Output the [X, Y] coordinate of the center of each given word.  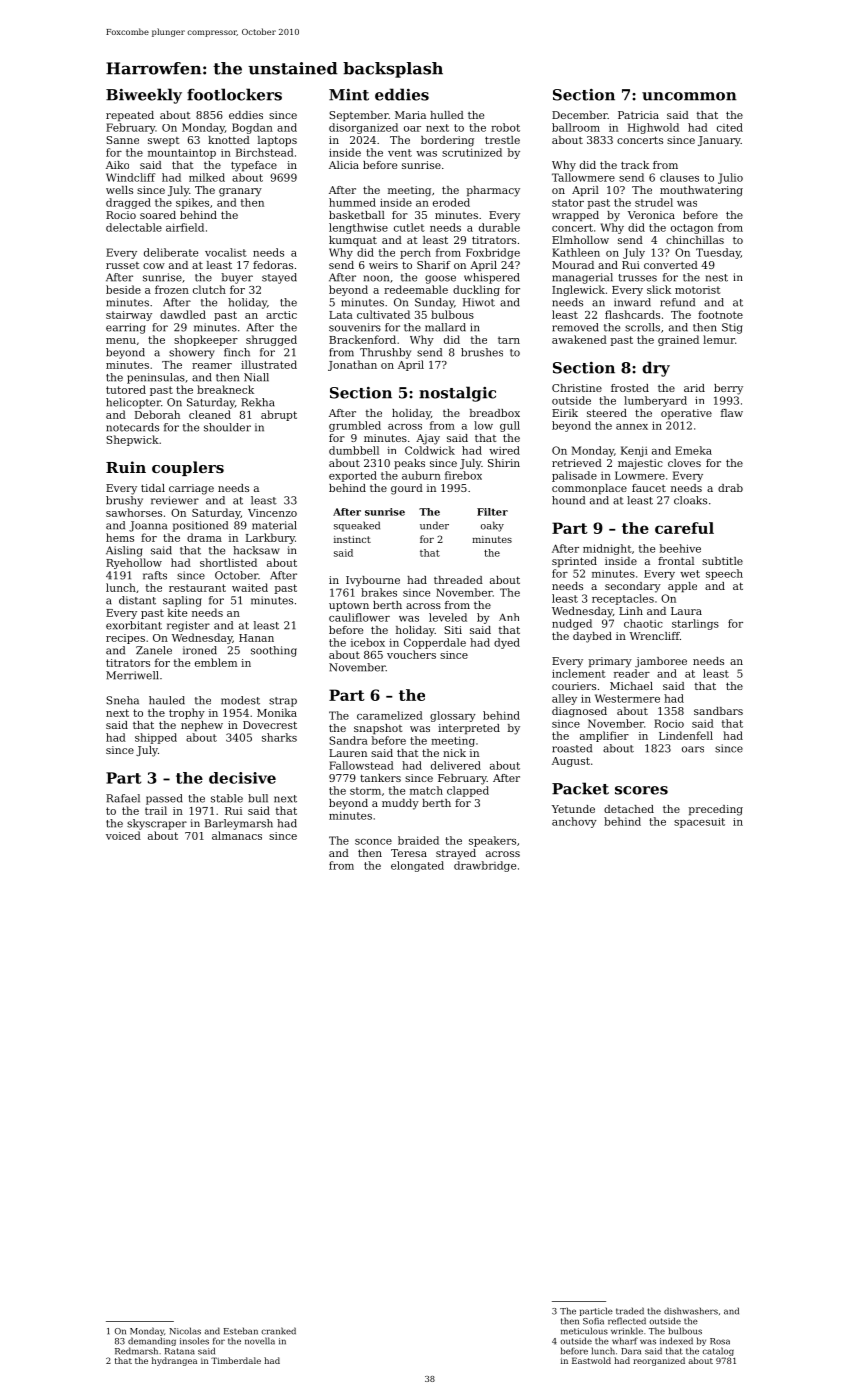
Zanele [154, 650]
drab [730, 488]
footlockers [234, 94]
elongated [417, 866]
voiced [123, 835]
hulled [447, 115]
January [719, 141]
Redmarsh [136, 1351]
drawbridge [485, 866]
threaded [458, 580]
